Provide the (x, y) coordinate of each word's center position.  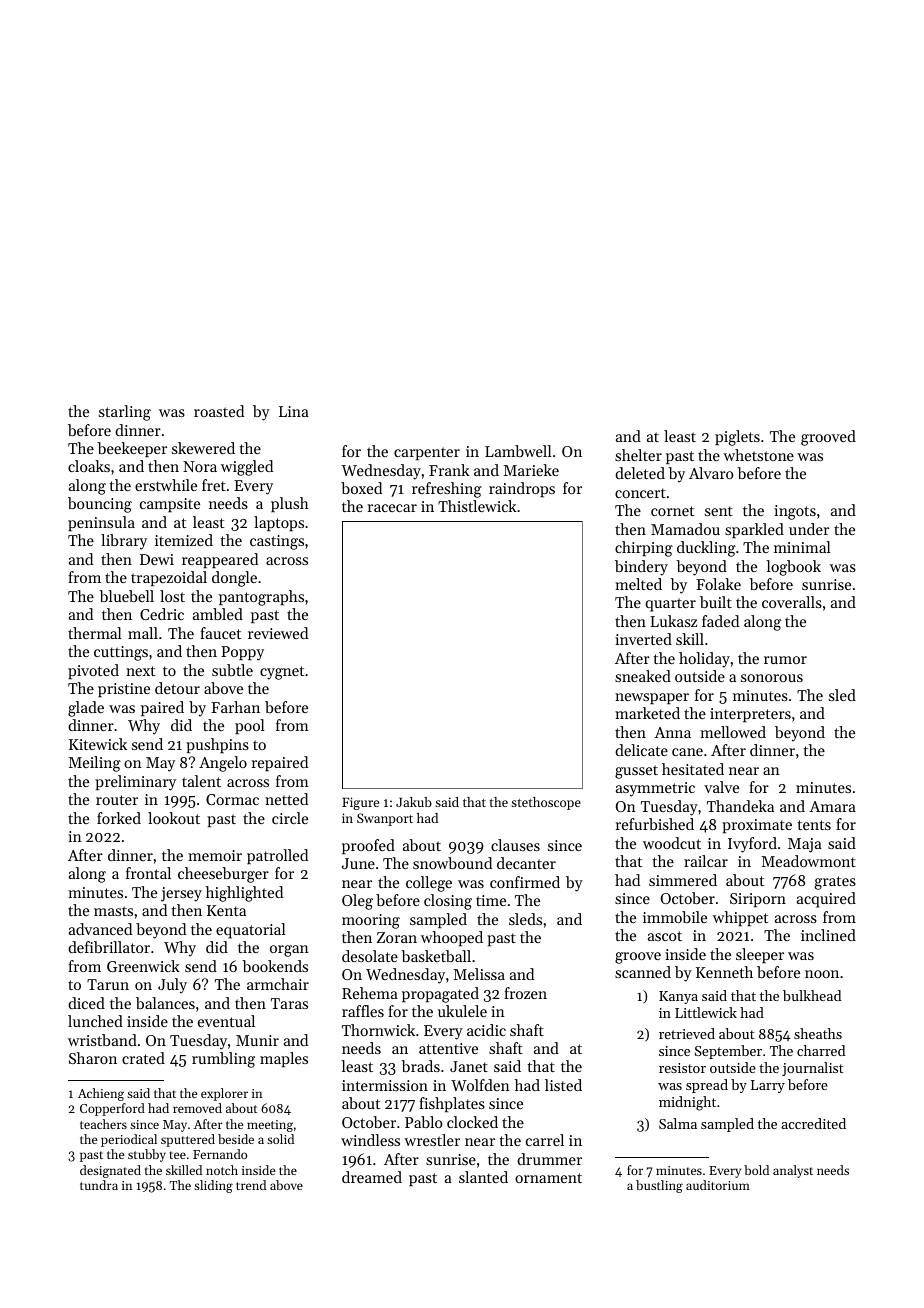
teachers (103, 1124)
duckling (706, 549)
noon (822, 974)
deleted (640, 473)
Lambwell (518, 451)
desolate (370, 956)
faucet (220, 633)
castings (277, 542)
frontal (148, 873)
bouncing (100, 505)
